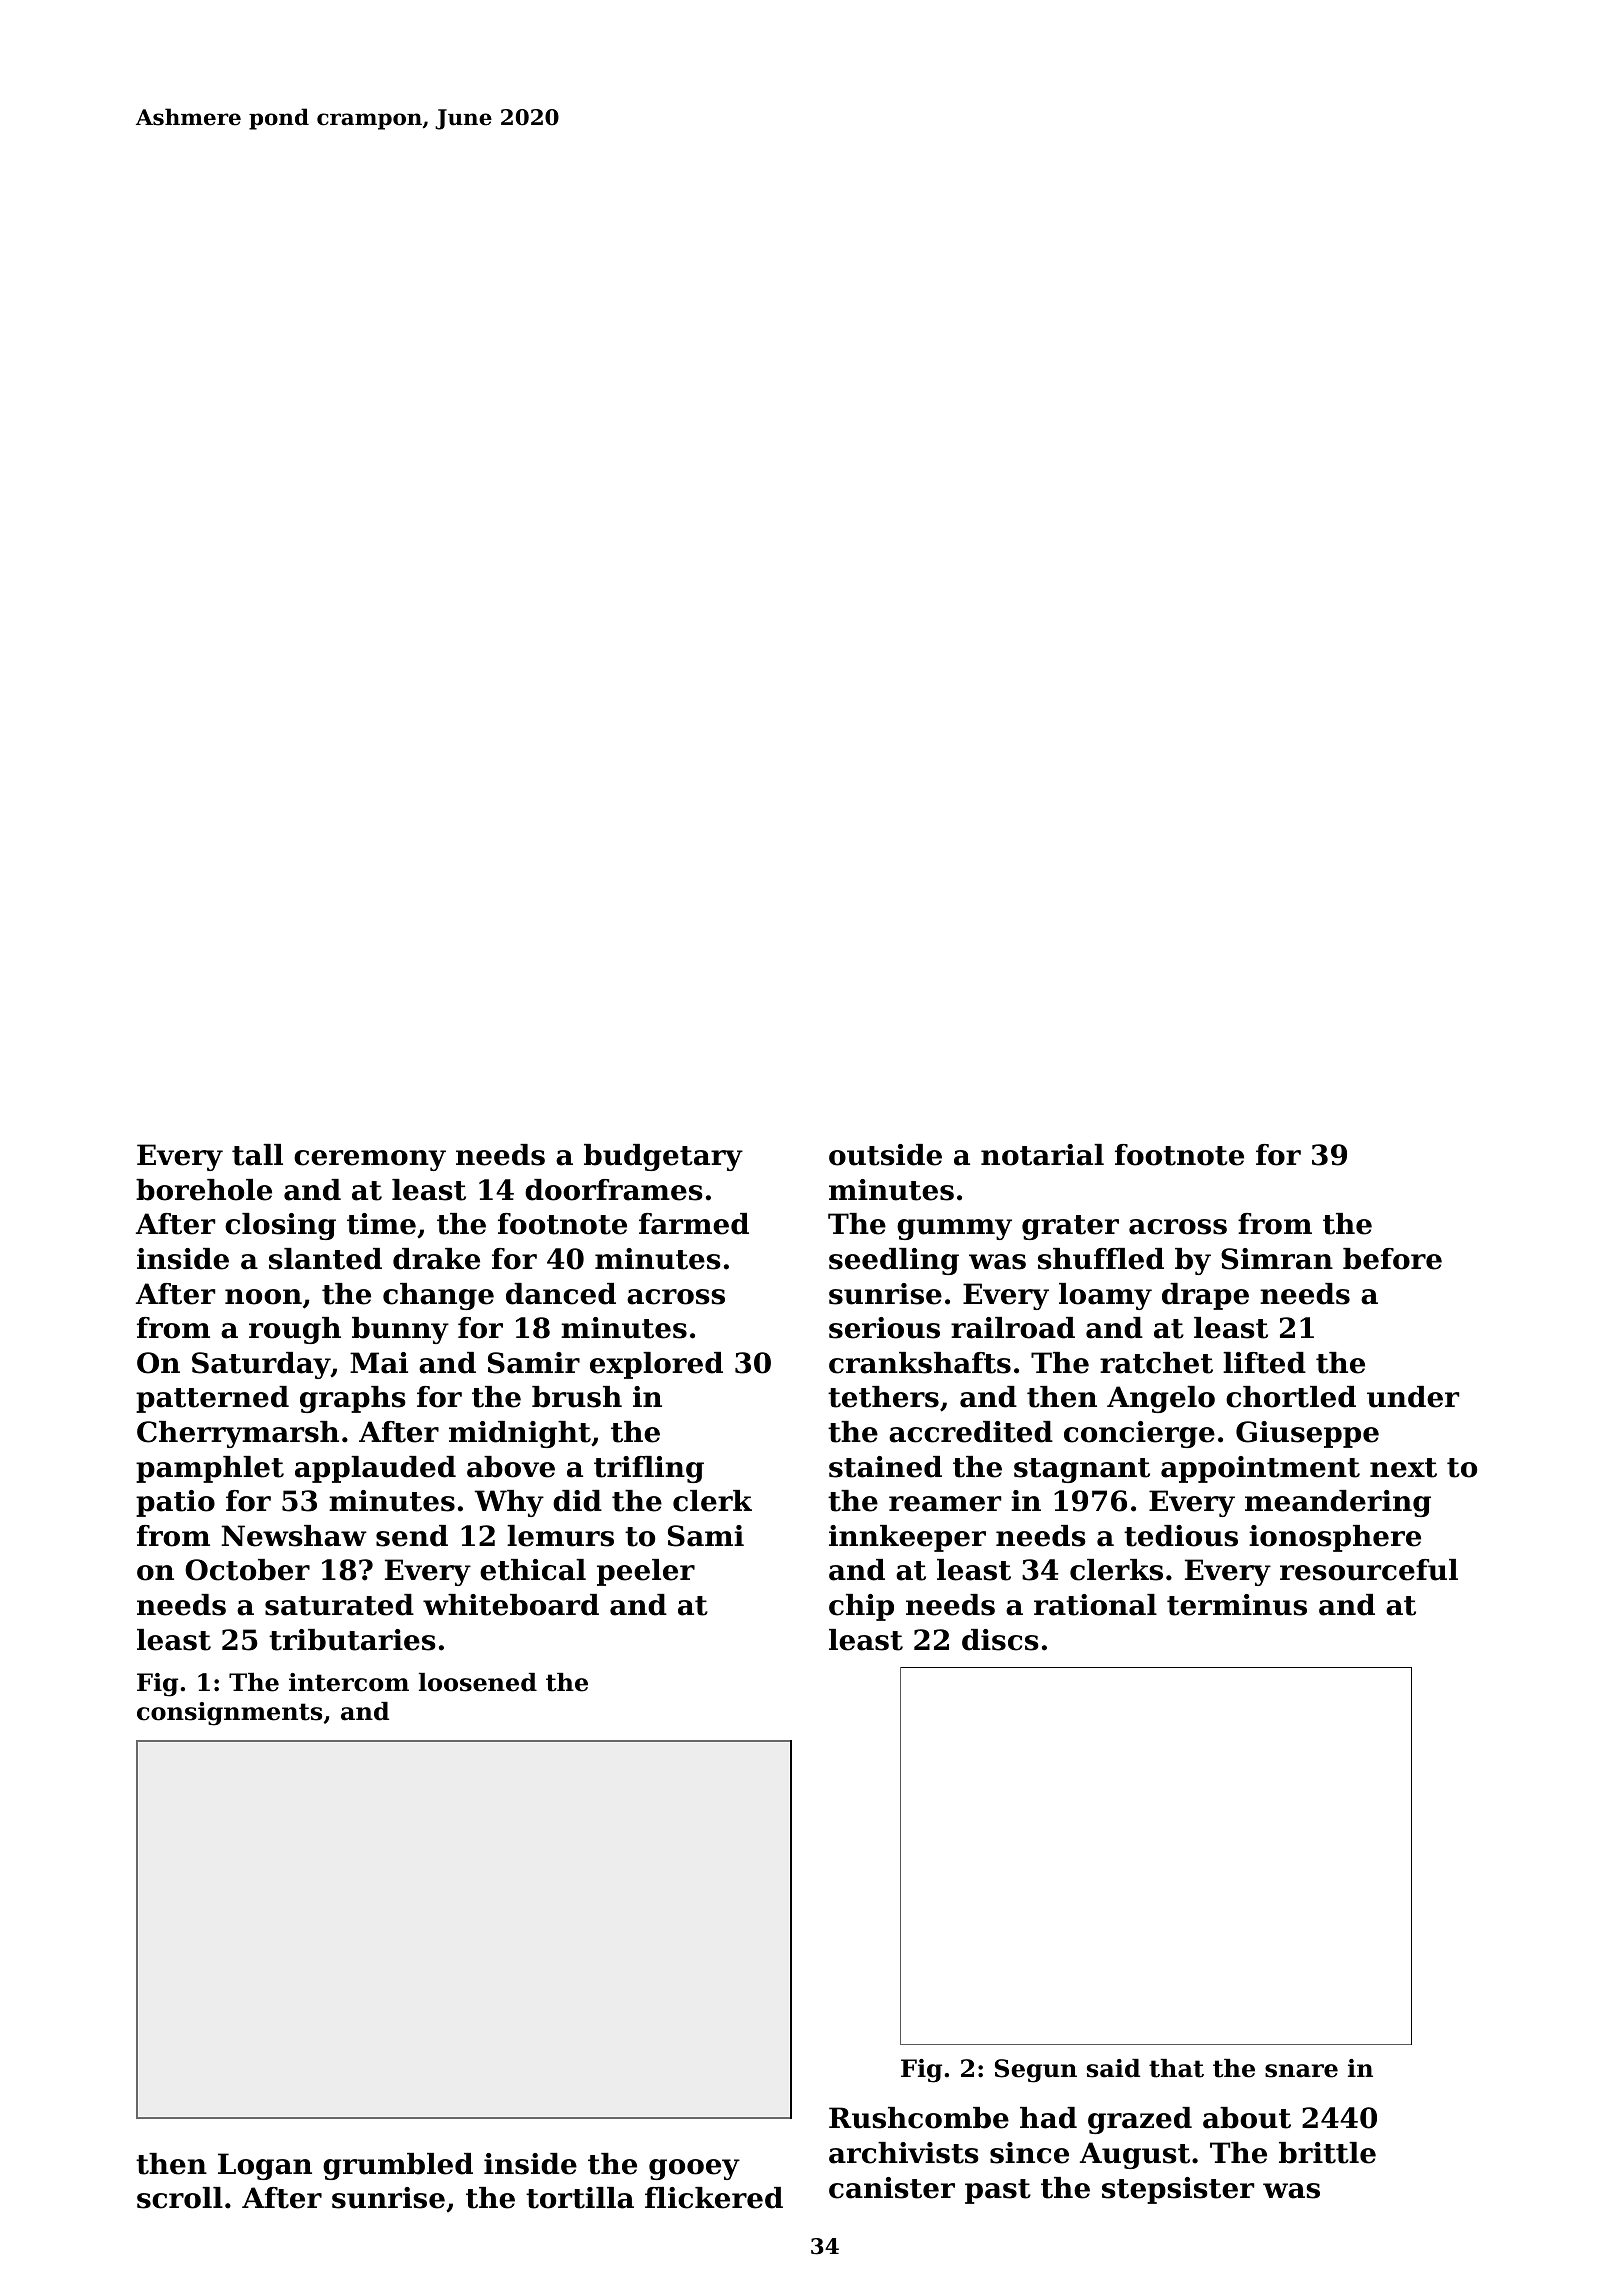  I want to click on closing, so click(280, 1226).
